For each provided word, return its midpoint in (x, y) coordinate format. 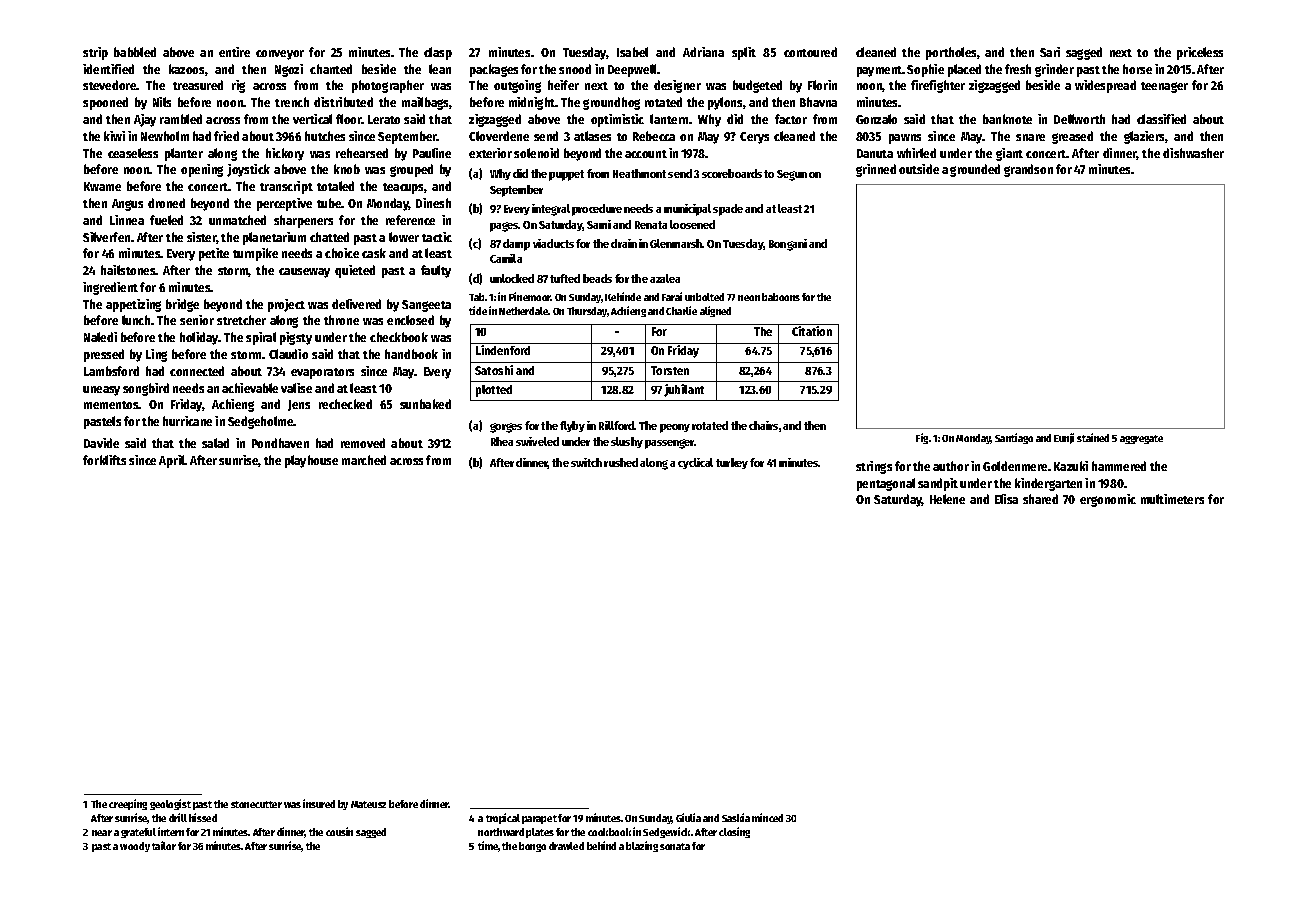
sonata (675, 846)
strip (95, 53)
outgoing (517, 86)
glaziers (1145, 137)
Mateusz (368, 804)
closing (734, 832)
